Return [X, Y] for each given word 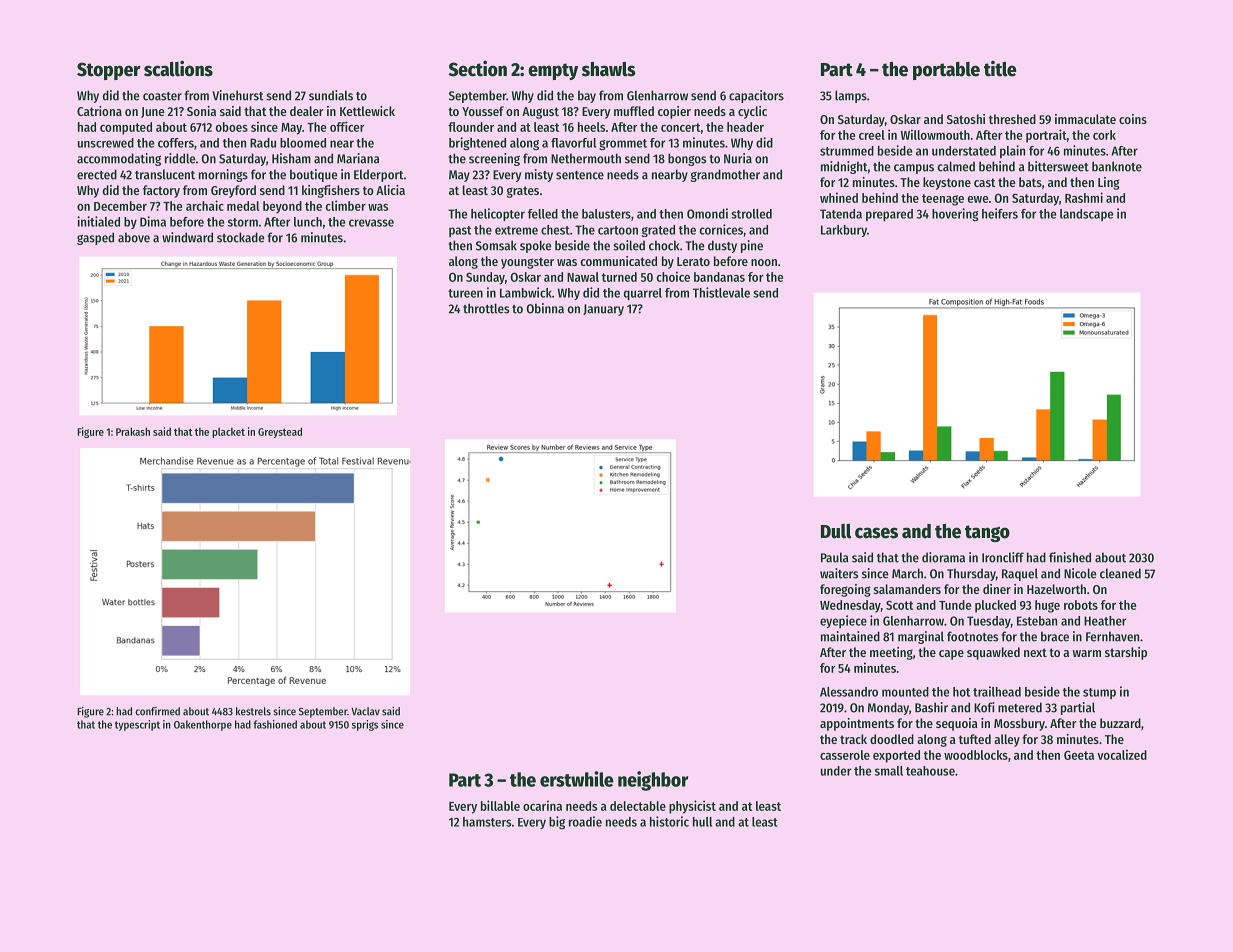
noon [764, 262]
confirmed [157, 711]
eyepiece [843, 621]
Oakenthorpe [203, 725]
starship [1126, 653]
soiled [629, 245]
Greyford [233, 191]
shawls [609, 69]
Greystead [280, 432]
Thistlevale [721, 292]
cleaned [1120, 573]
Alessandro [849, 692]
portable [946, 71]
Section [478, 68]
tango [987, 533]
